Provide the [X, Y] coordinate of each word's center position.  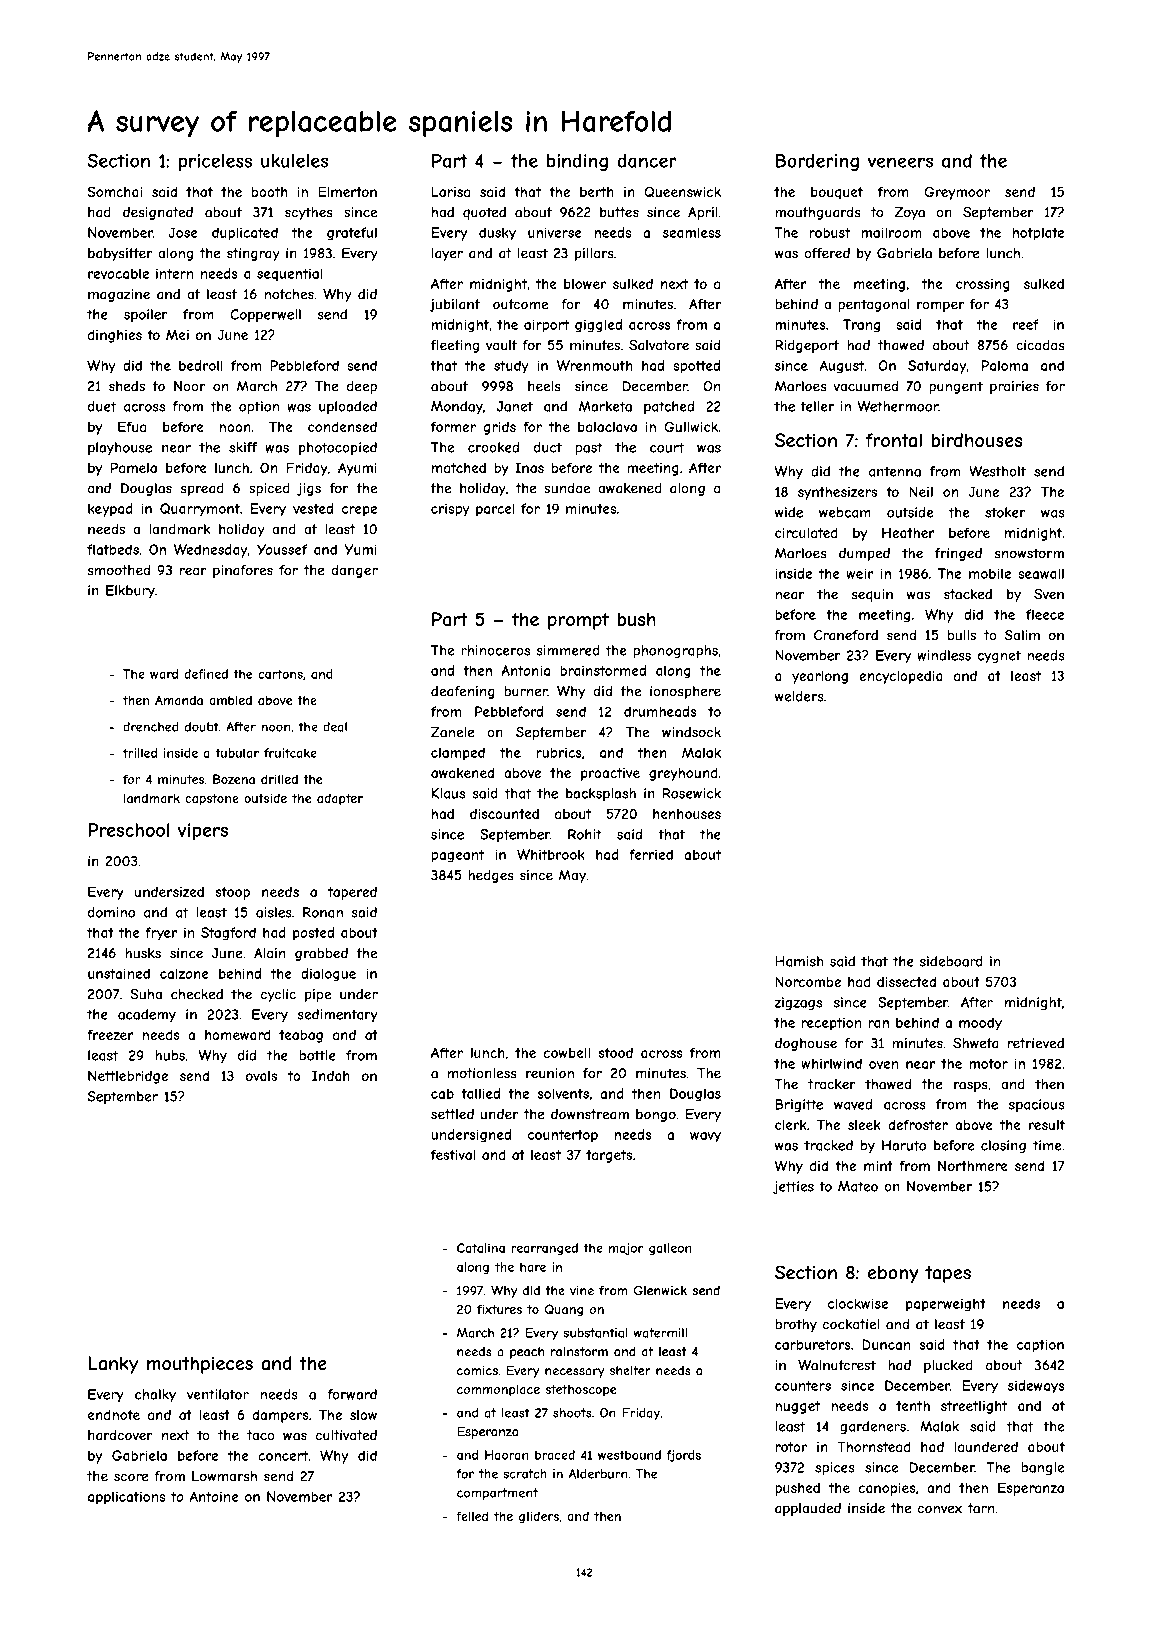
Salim [1022, 635]
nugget [798, 1407]
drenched [151, 727]
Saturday [937, 367]
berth [597, 192]
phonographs [675, 651]
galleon [670, 1249]
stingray [253, 254]
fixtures [499, 1309]
